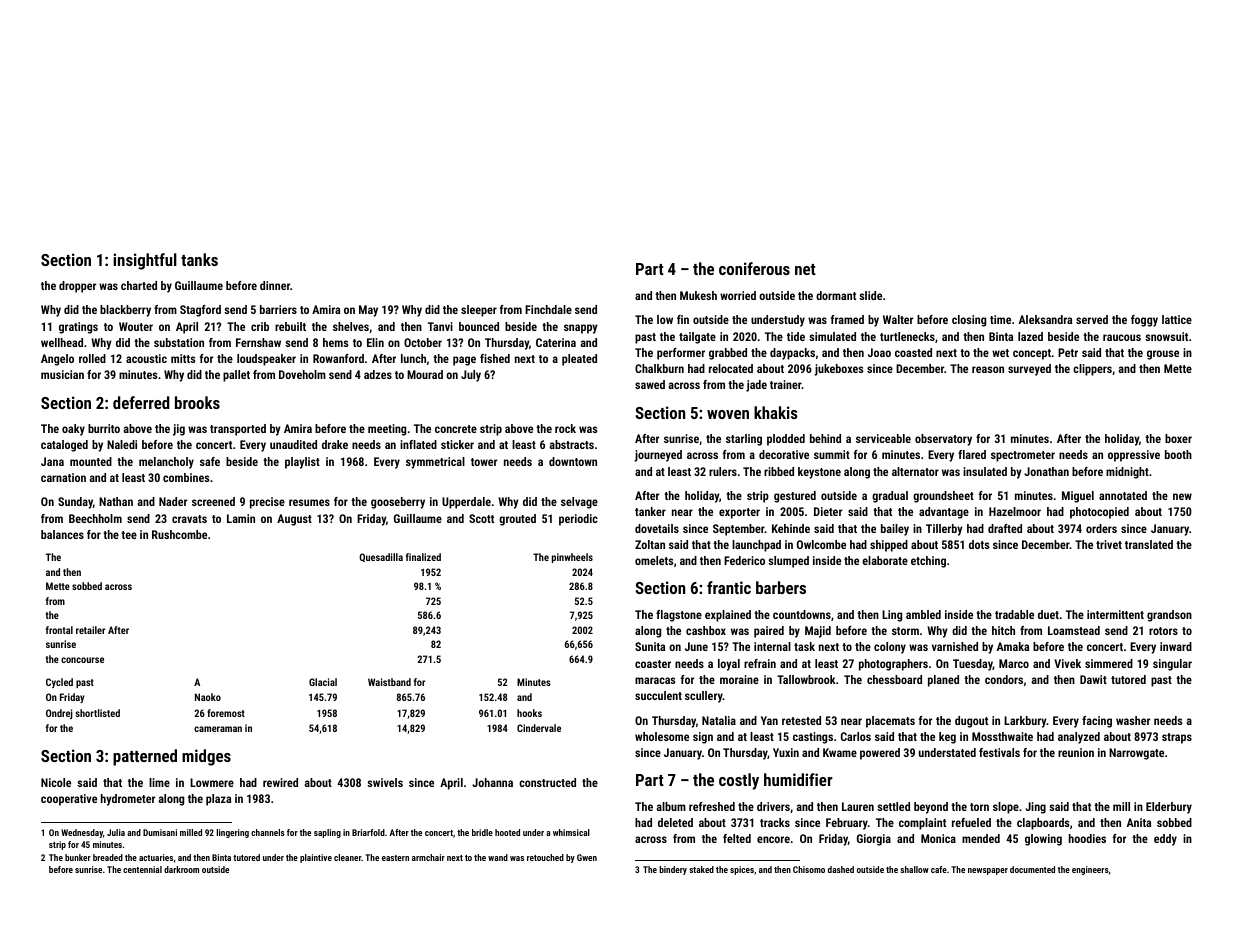 This screenshot has height=952, width=1233. What do you see at coordinates (139, 285) in the screenshot?
I see `charted` at bounding box center [139, 285].
